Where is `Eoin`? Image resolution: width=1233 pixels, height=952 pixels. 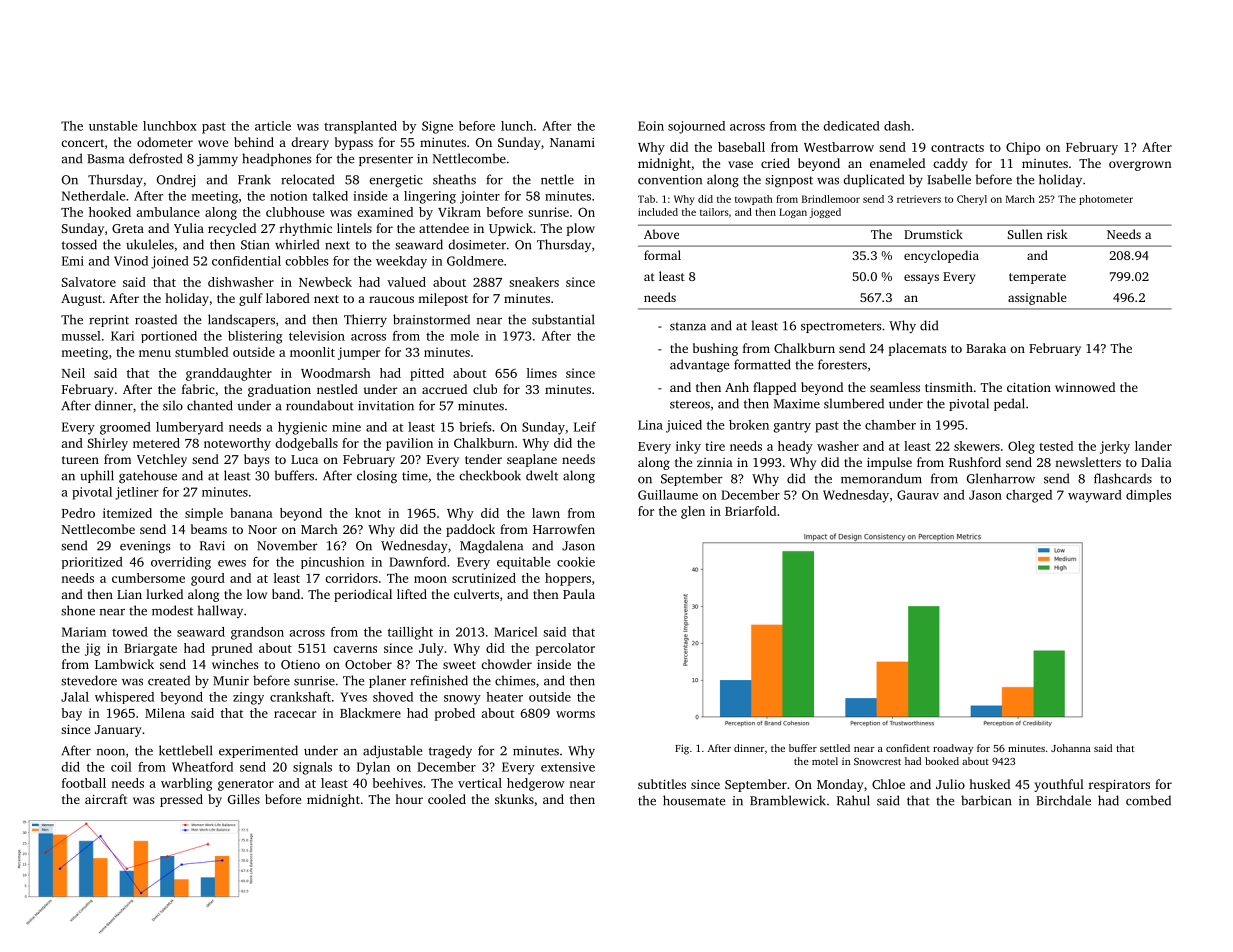 Eoin is located at coordinates (651, 126).
